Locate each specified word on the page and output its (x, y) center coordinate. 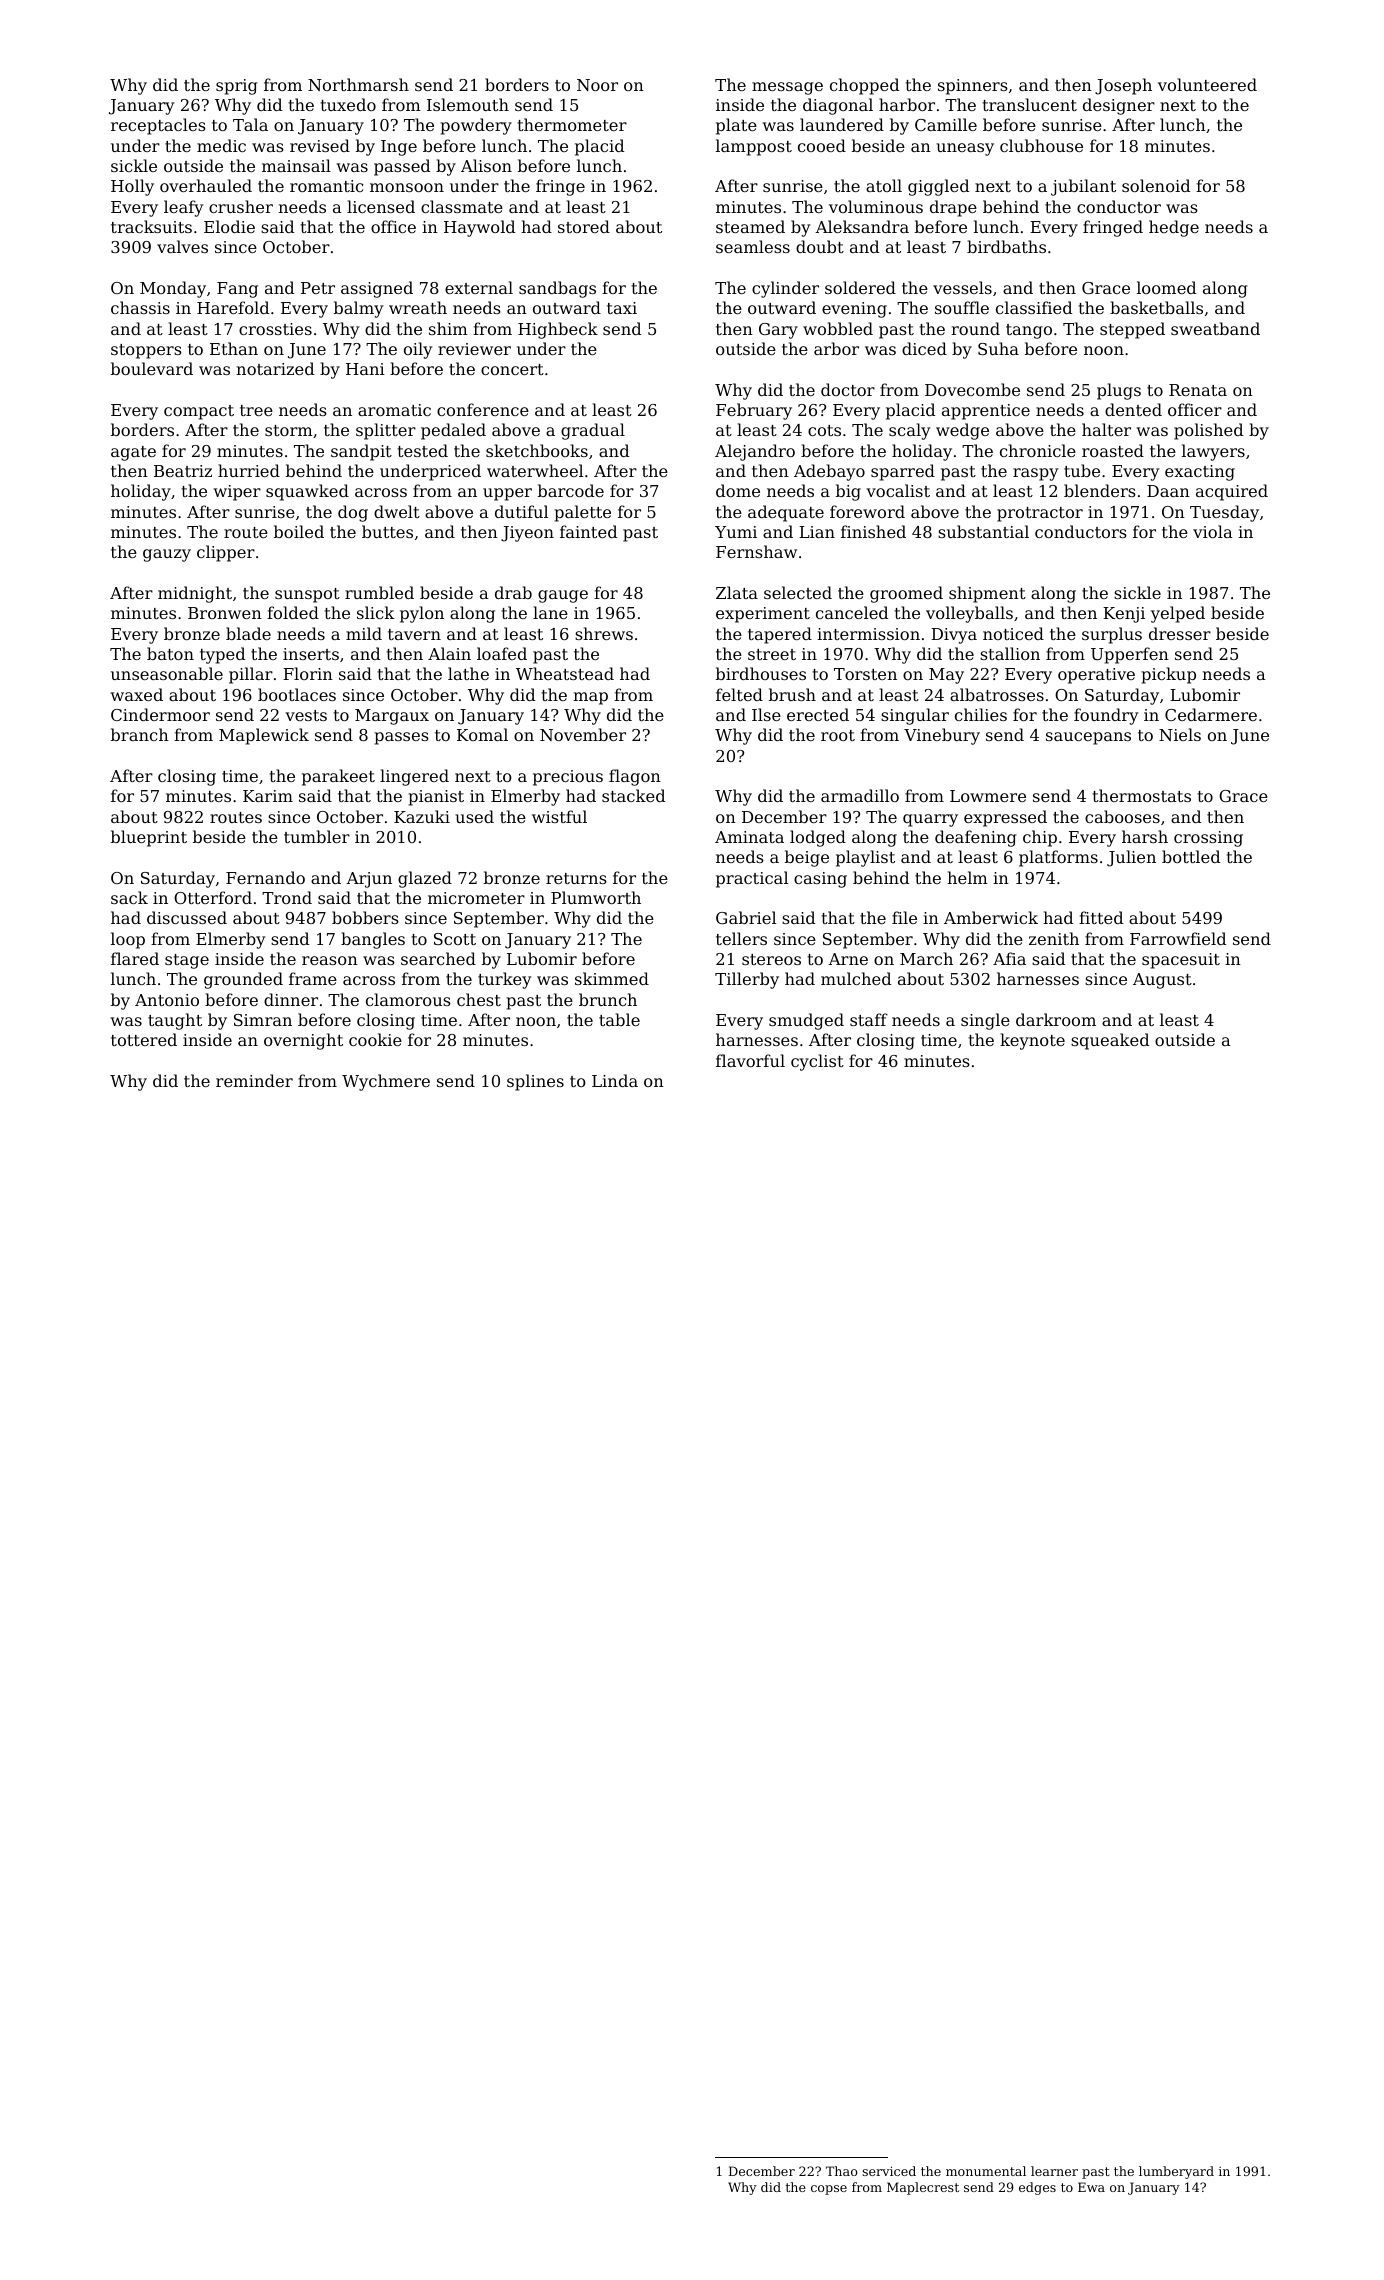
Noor (597, 85)
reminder (254, 1080)
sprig (237, 87)
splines (535, 1082)
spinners (973, 87)
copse (829, 2190)
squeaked (1110, 1041)
